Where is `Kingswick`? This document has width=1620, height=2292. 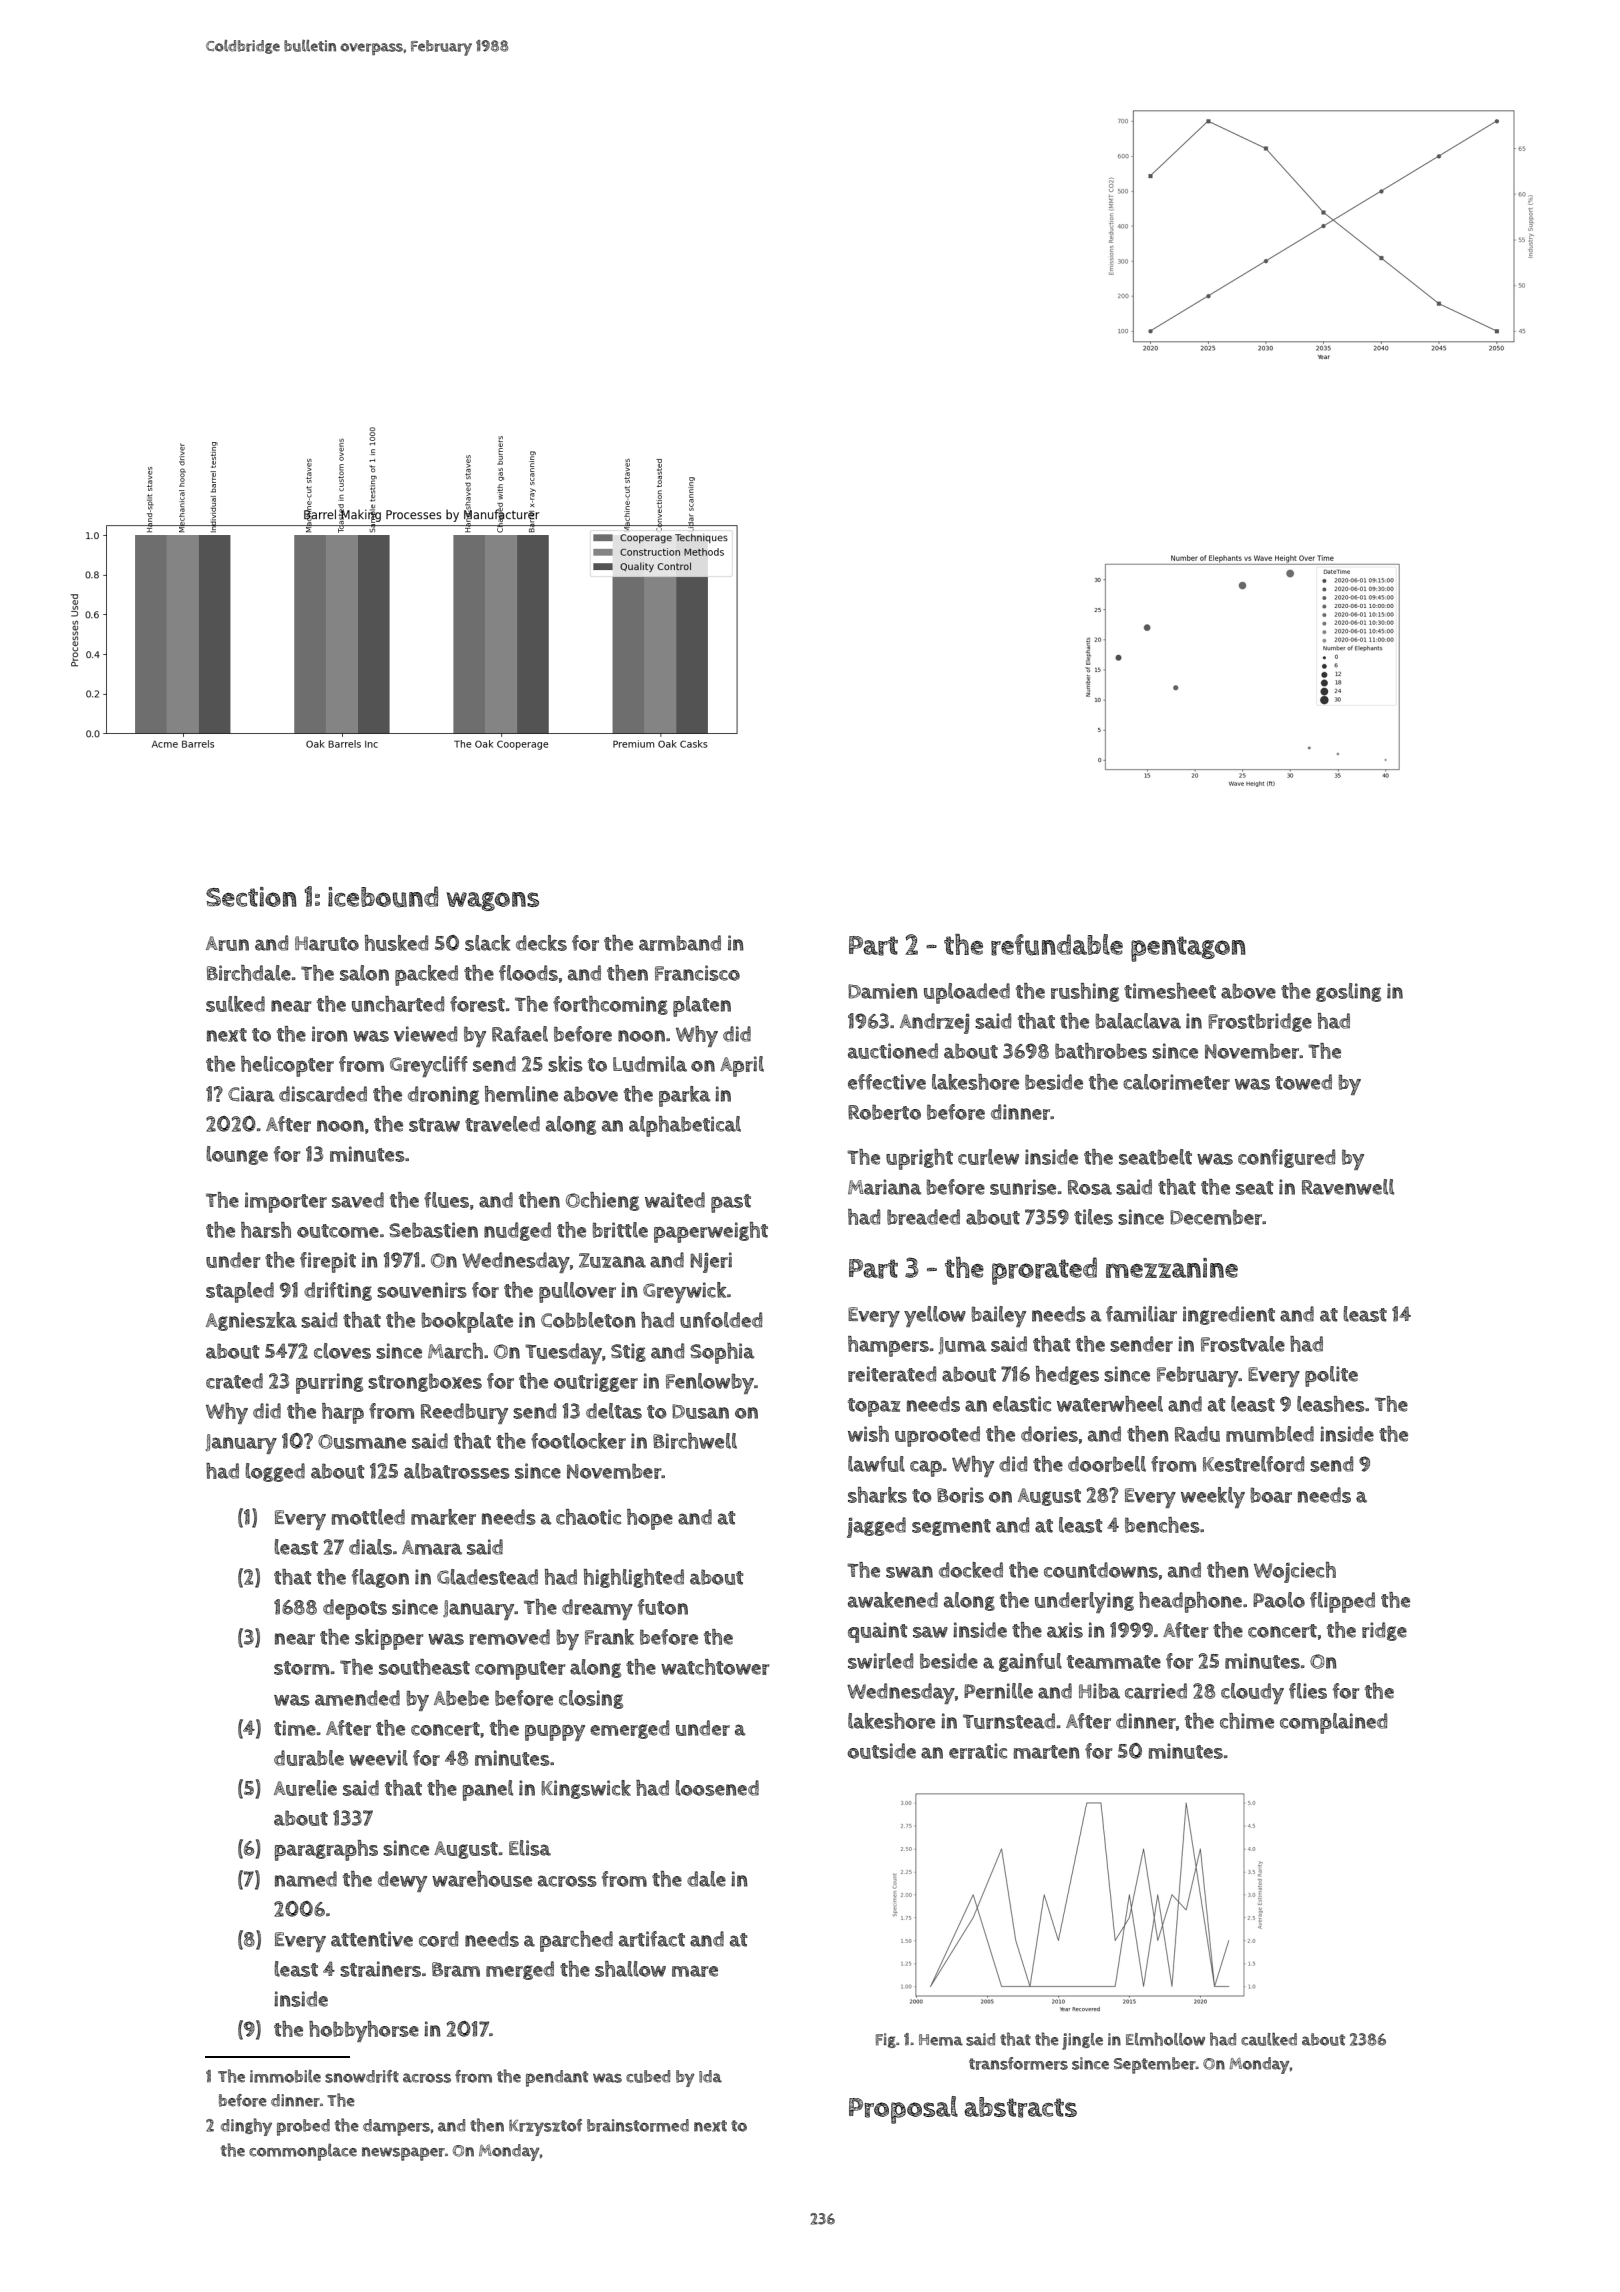
Kingswick is located at coordinates (586, 1789).
